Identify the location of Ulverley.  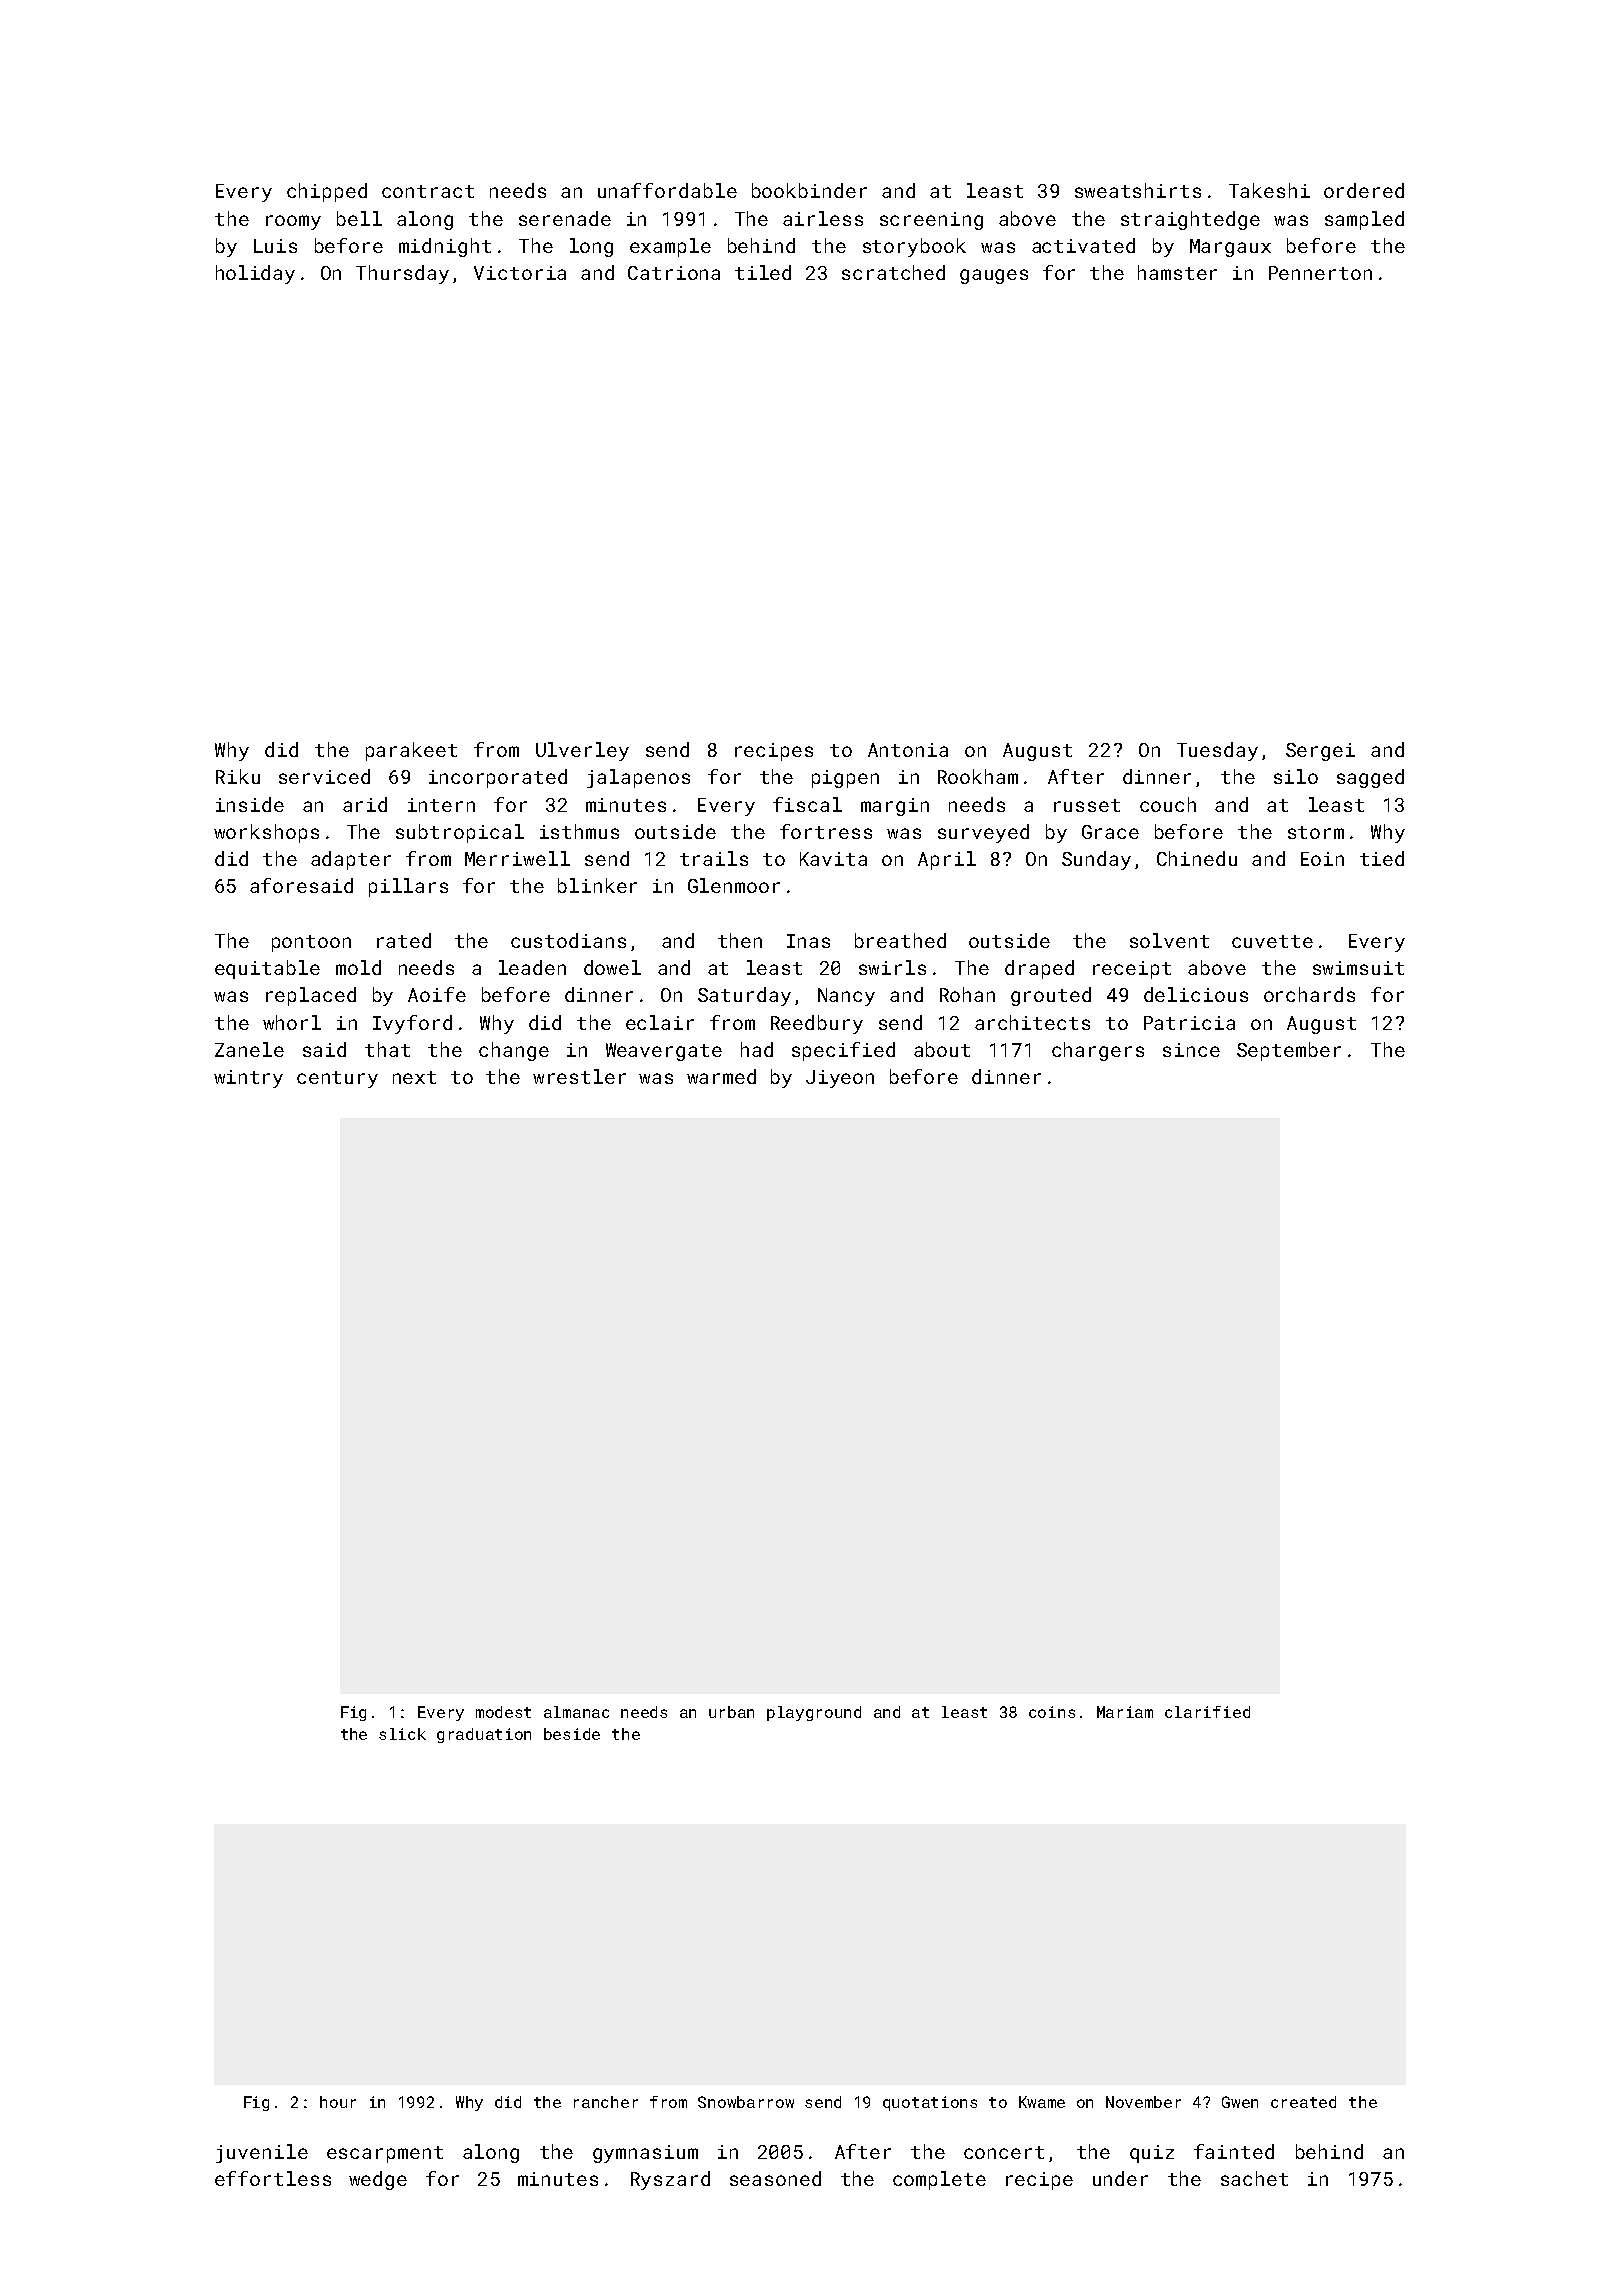
(582, 751).
